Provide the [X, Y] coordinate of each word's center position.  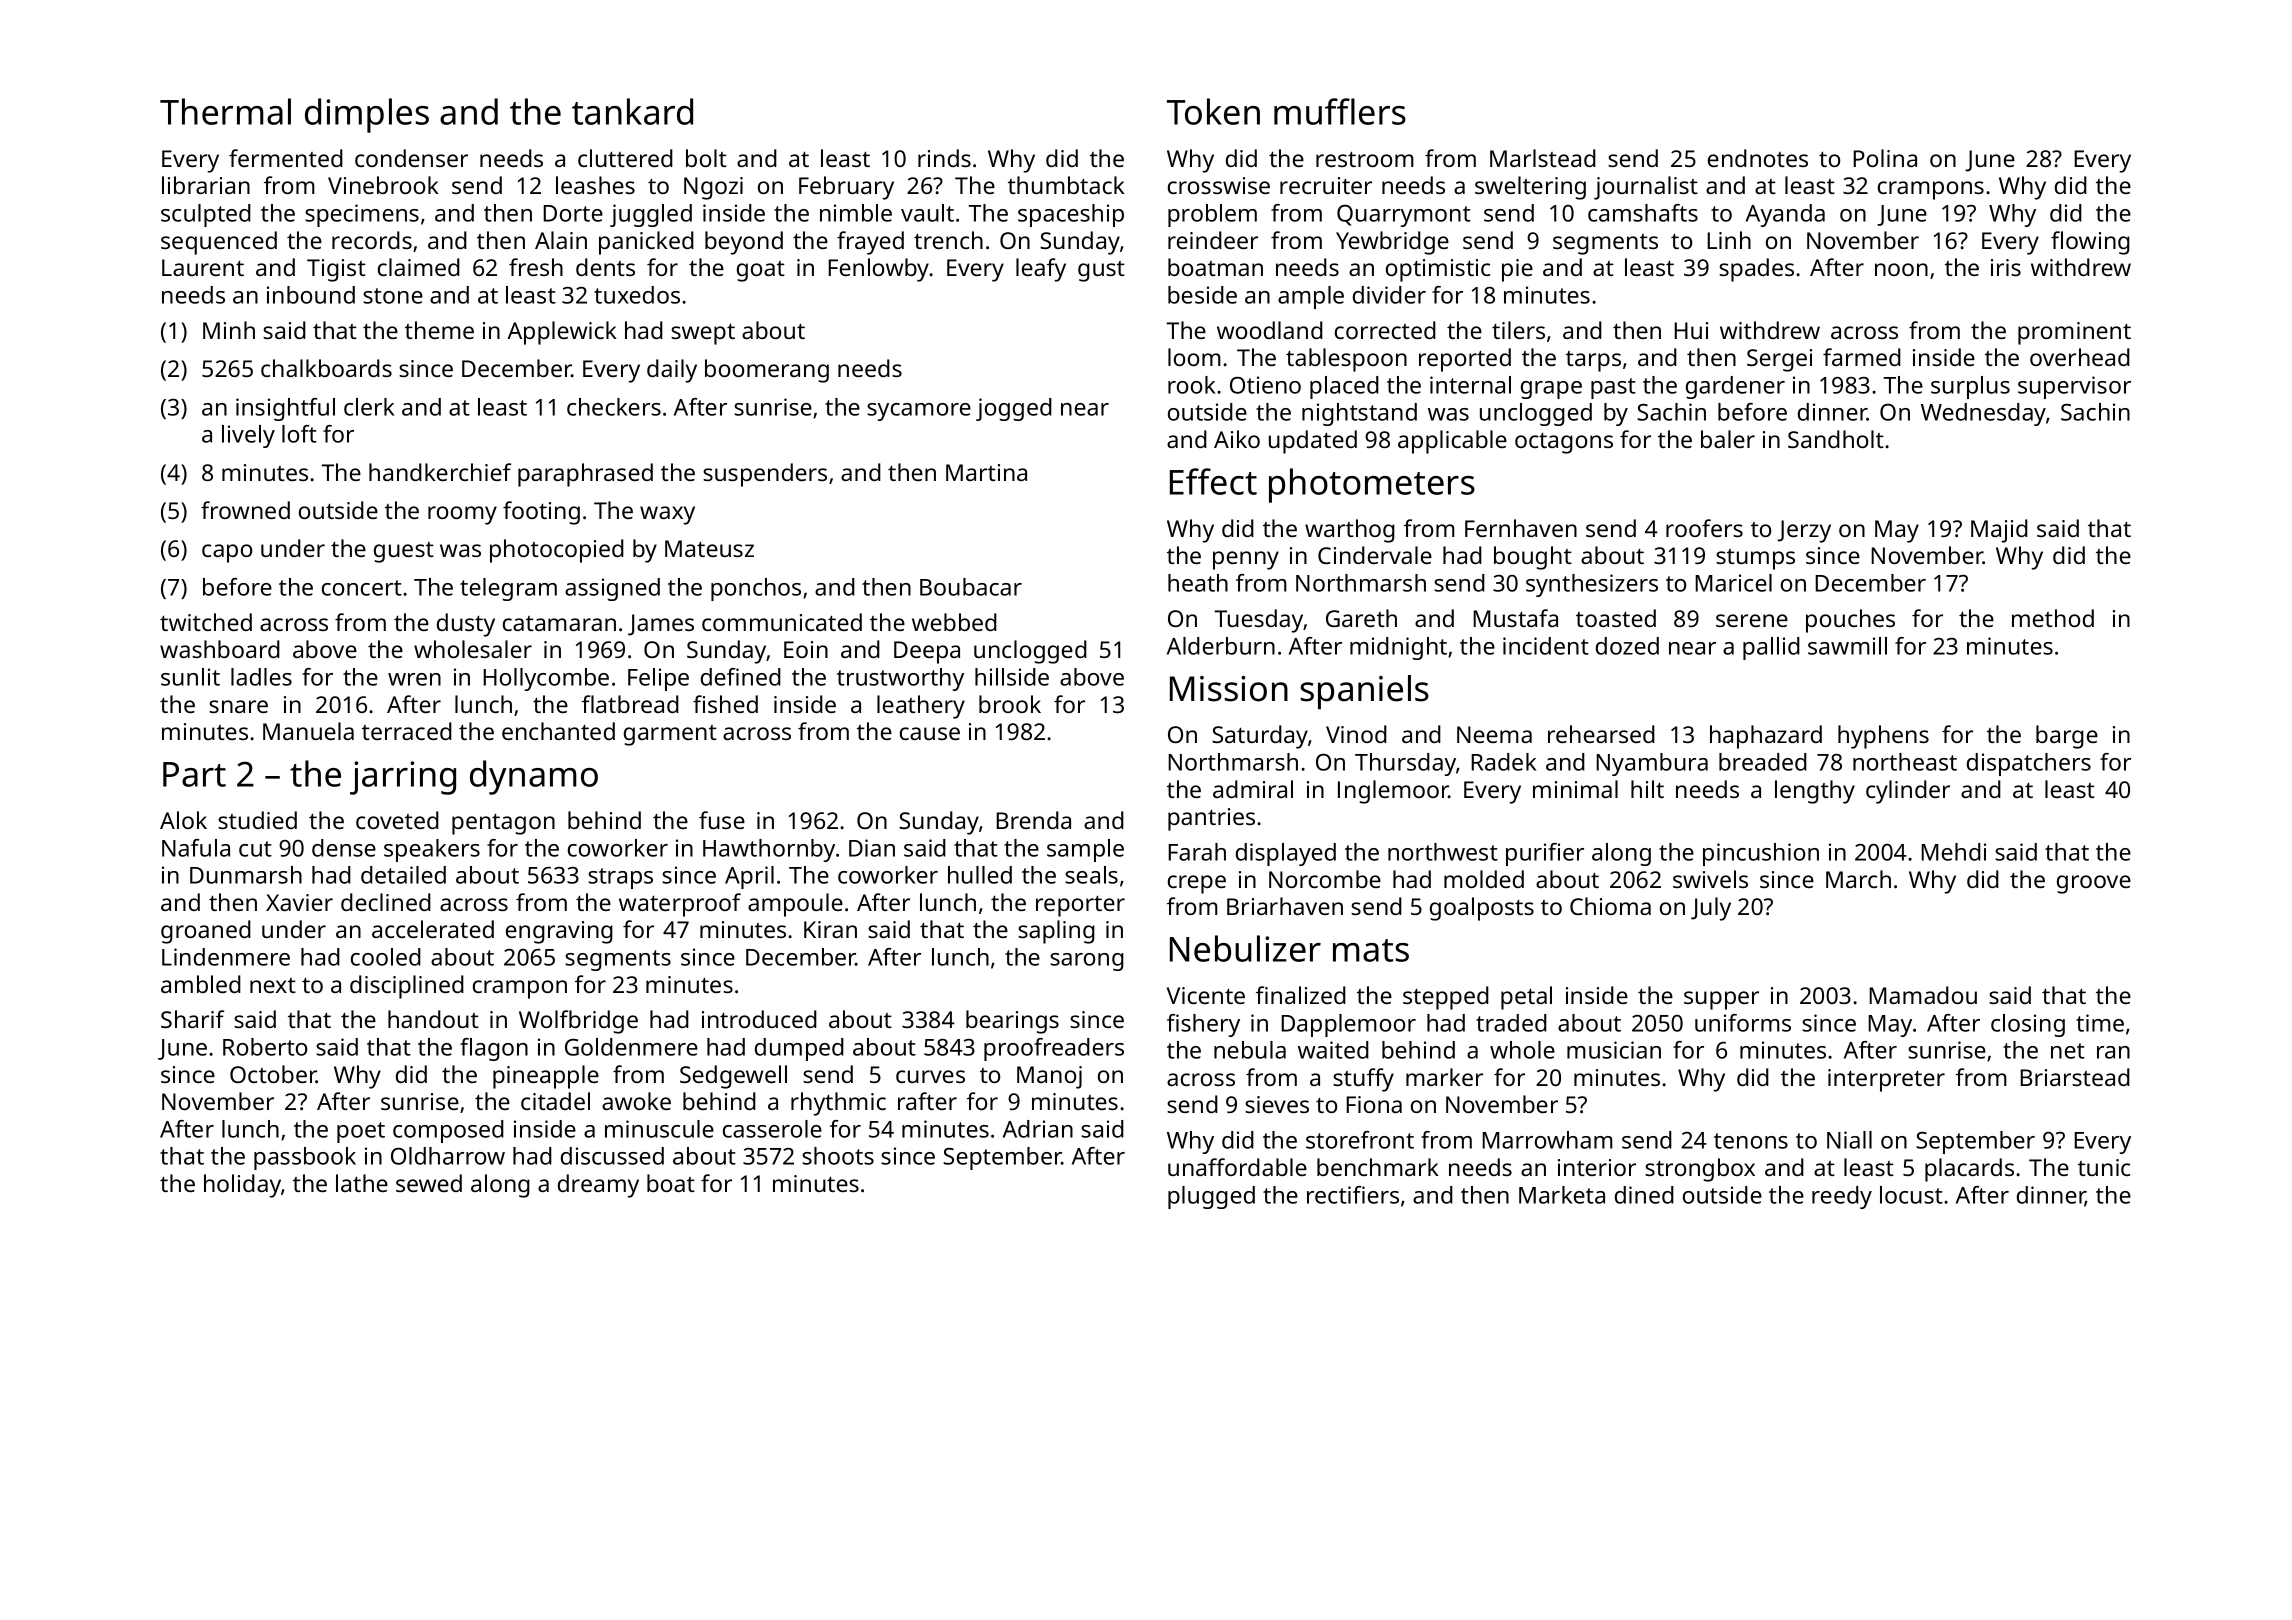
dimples [367, 115]
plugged [1211, 1197]
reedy [1842, 1197]
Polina [1885, 158]
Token [1213, 111]
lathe [362, 1183]
